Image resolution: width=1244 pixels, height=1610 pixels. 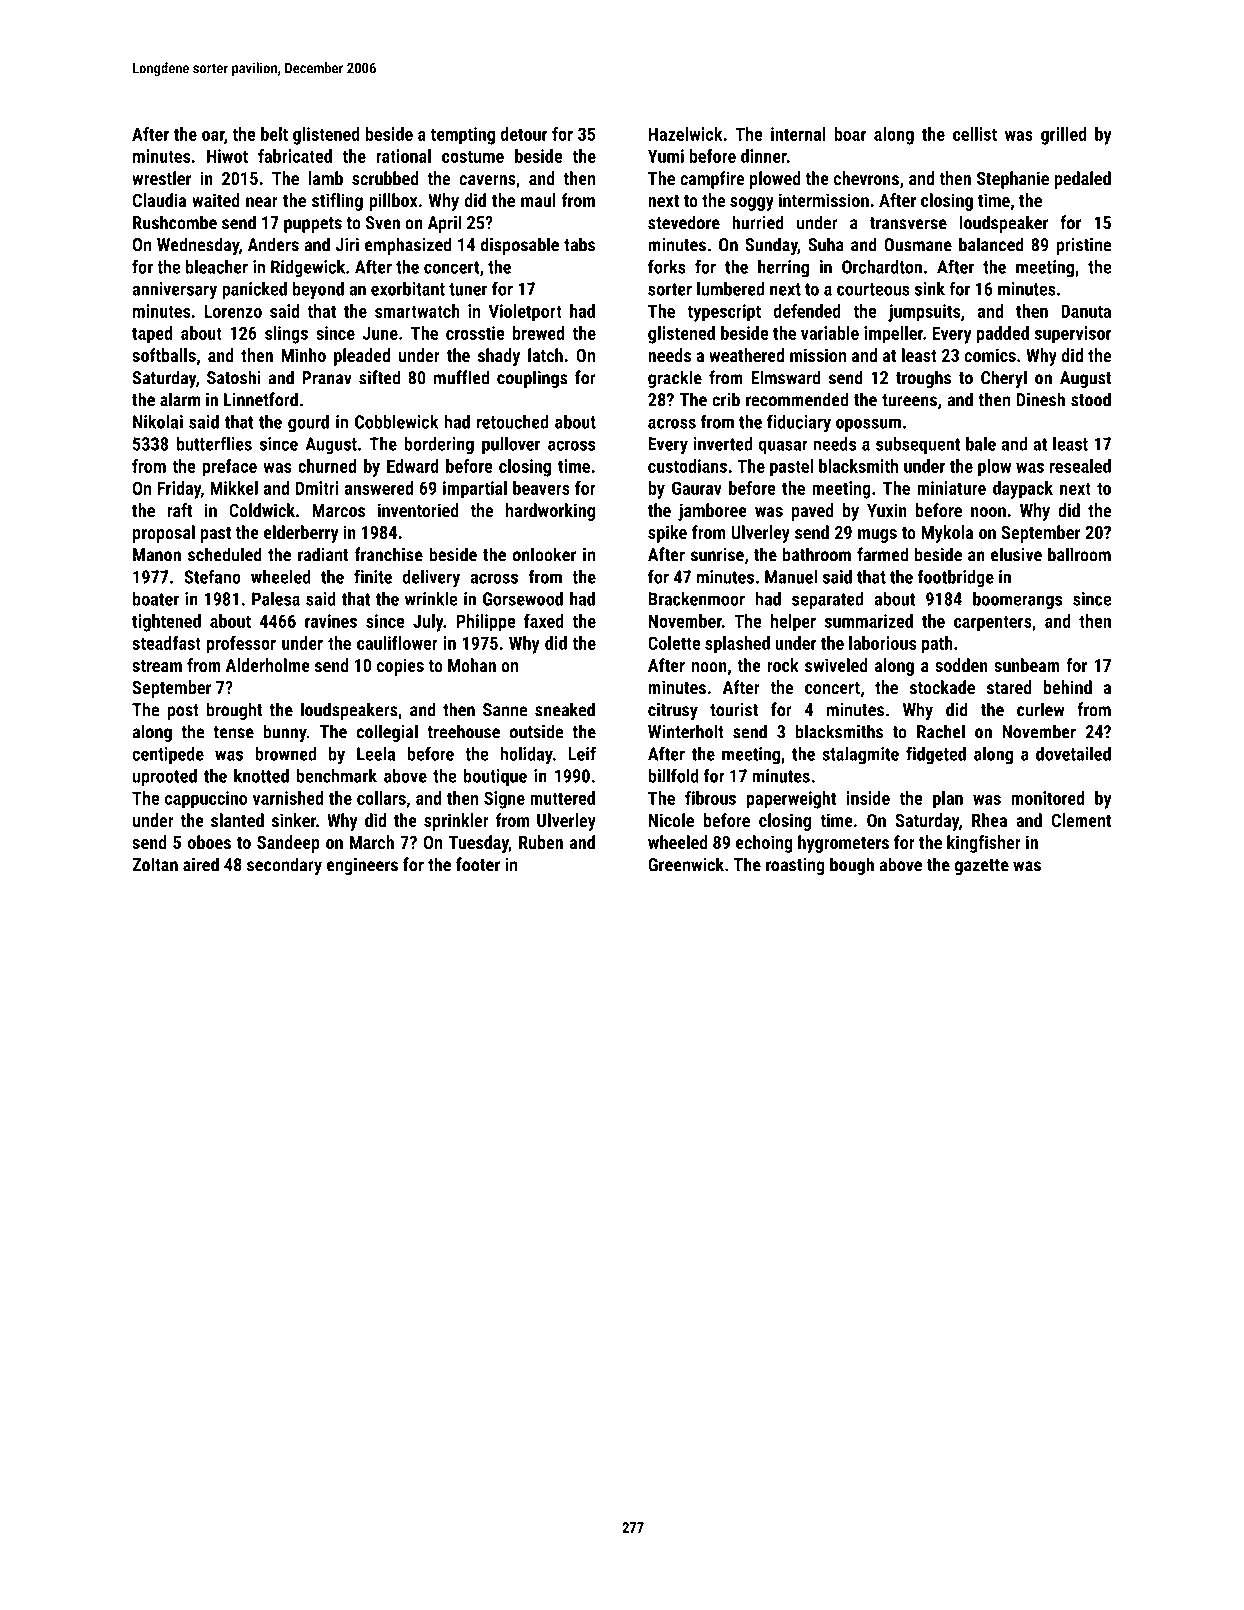 What do you see at coordinates (523, 598) in the screenshot?
I see `Gorsewood` at bounding box center [523, 598].
